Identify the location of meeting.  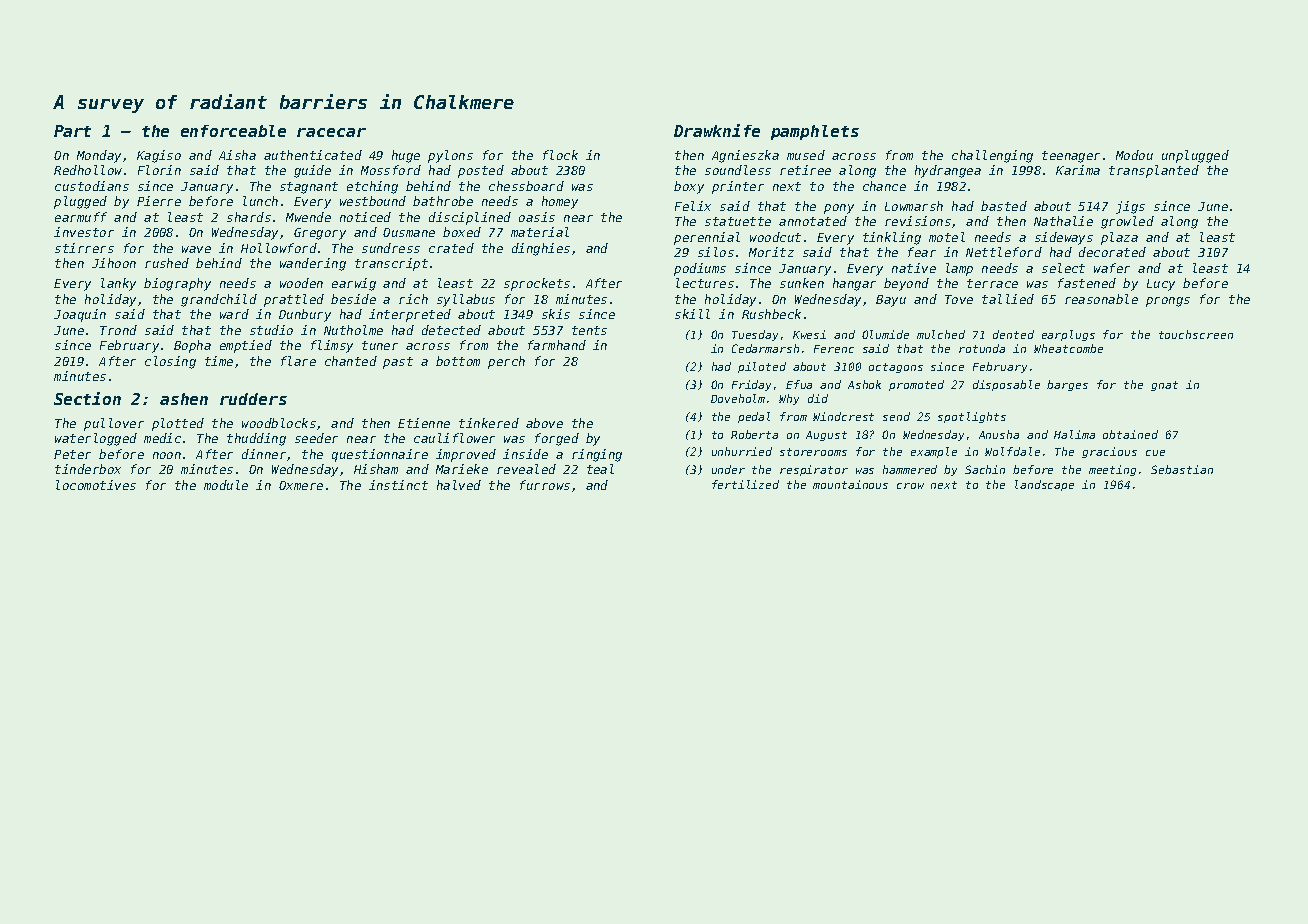
(1112, 470).
